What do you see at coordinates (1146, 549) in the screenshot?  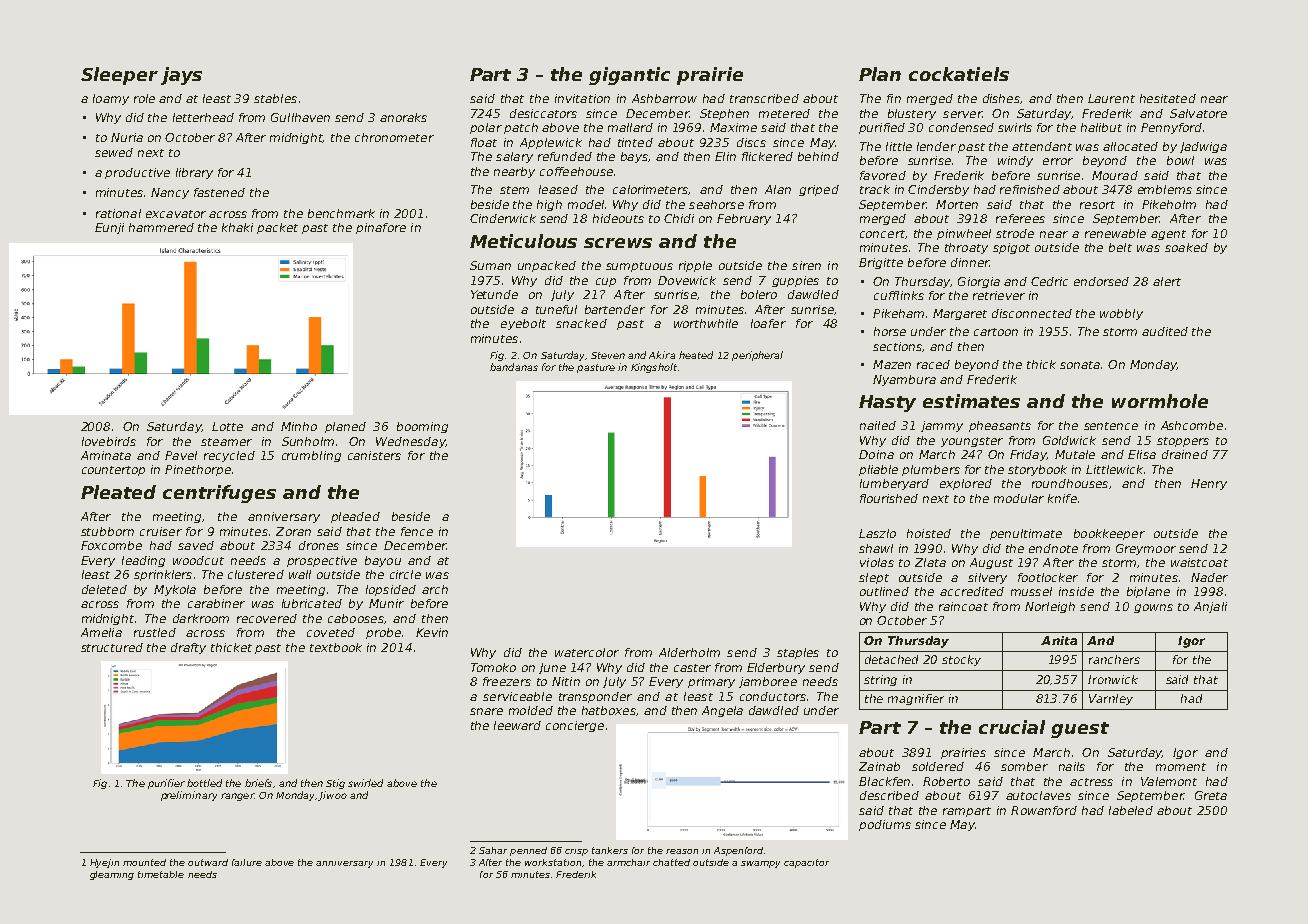 I see `Greymoor` at bounding box center [1146, 549].
